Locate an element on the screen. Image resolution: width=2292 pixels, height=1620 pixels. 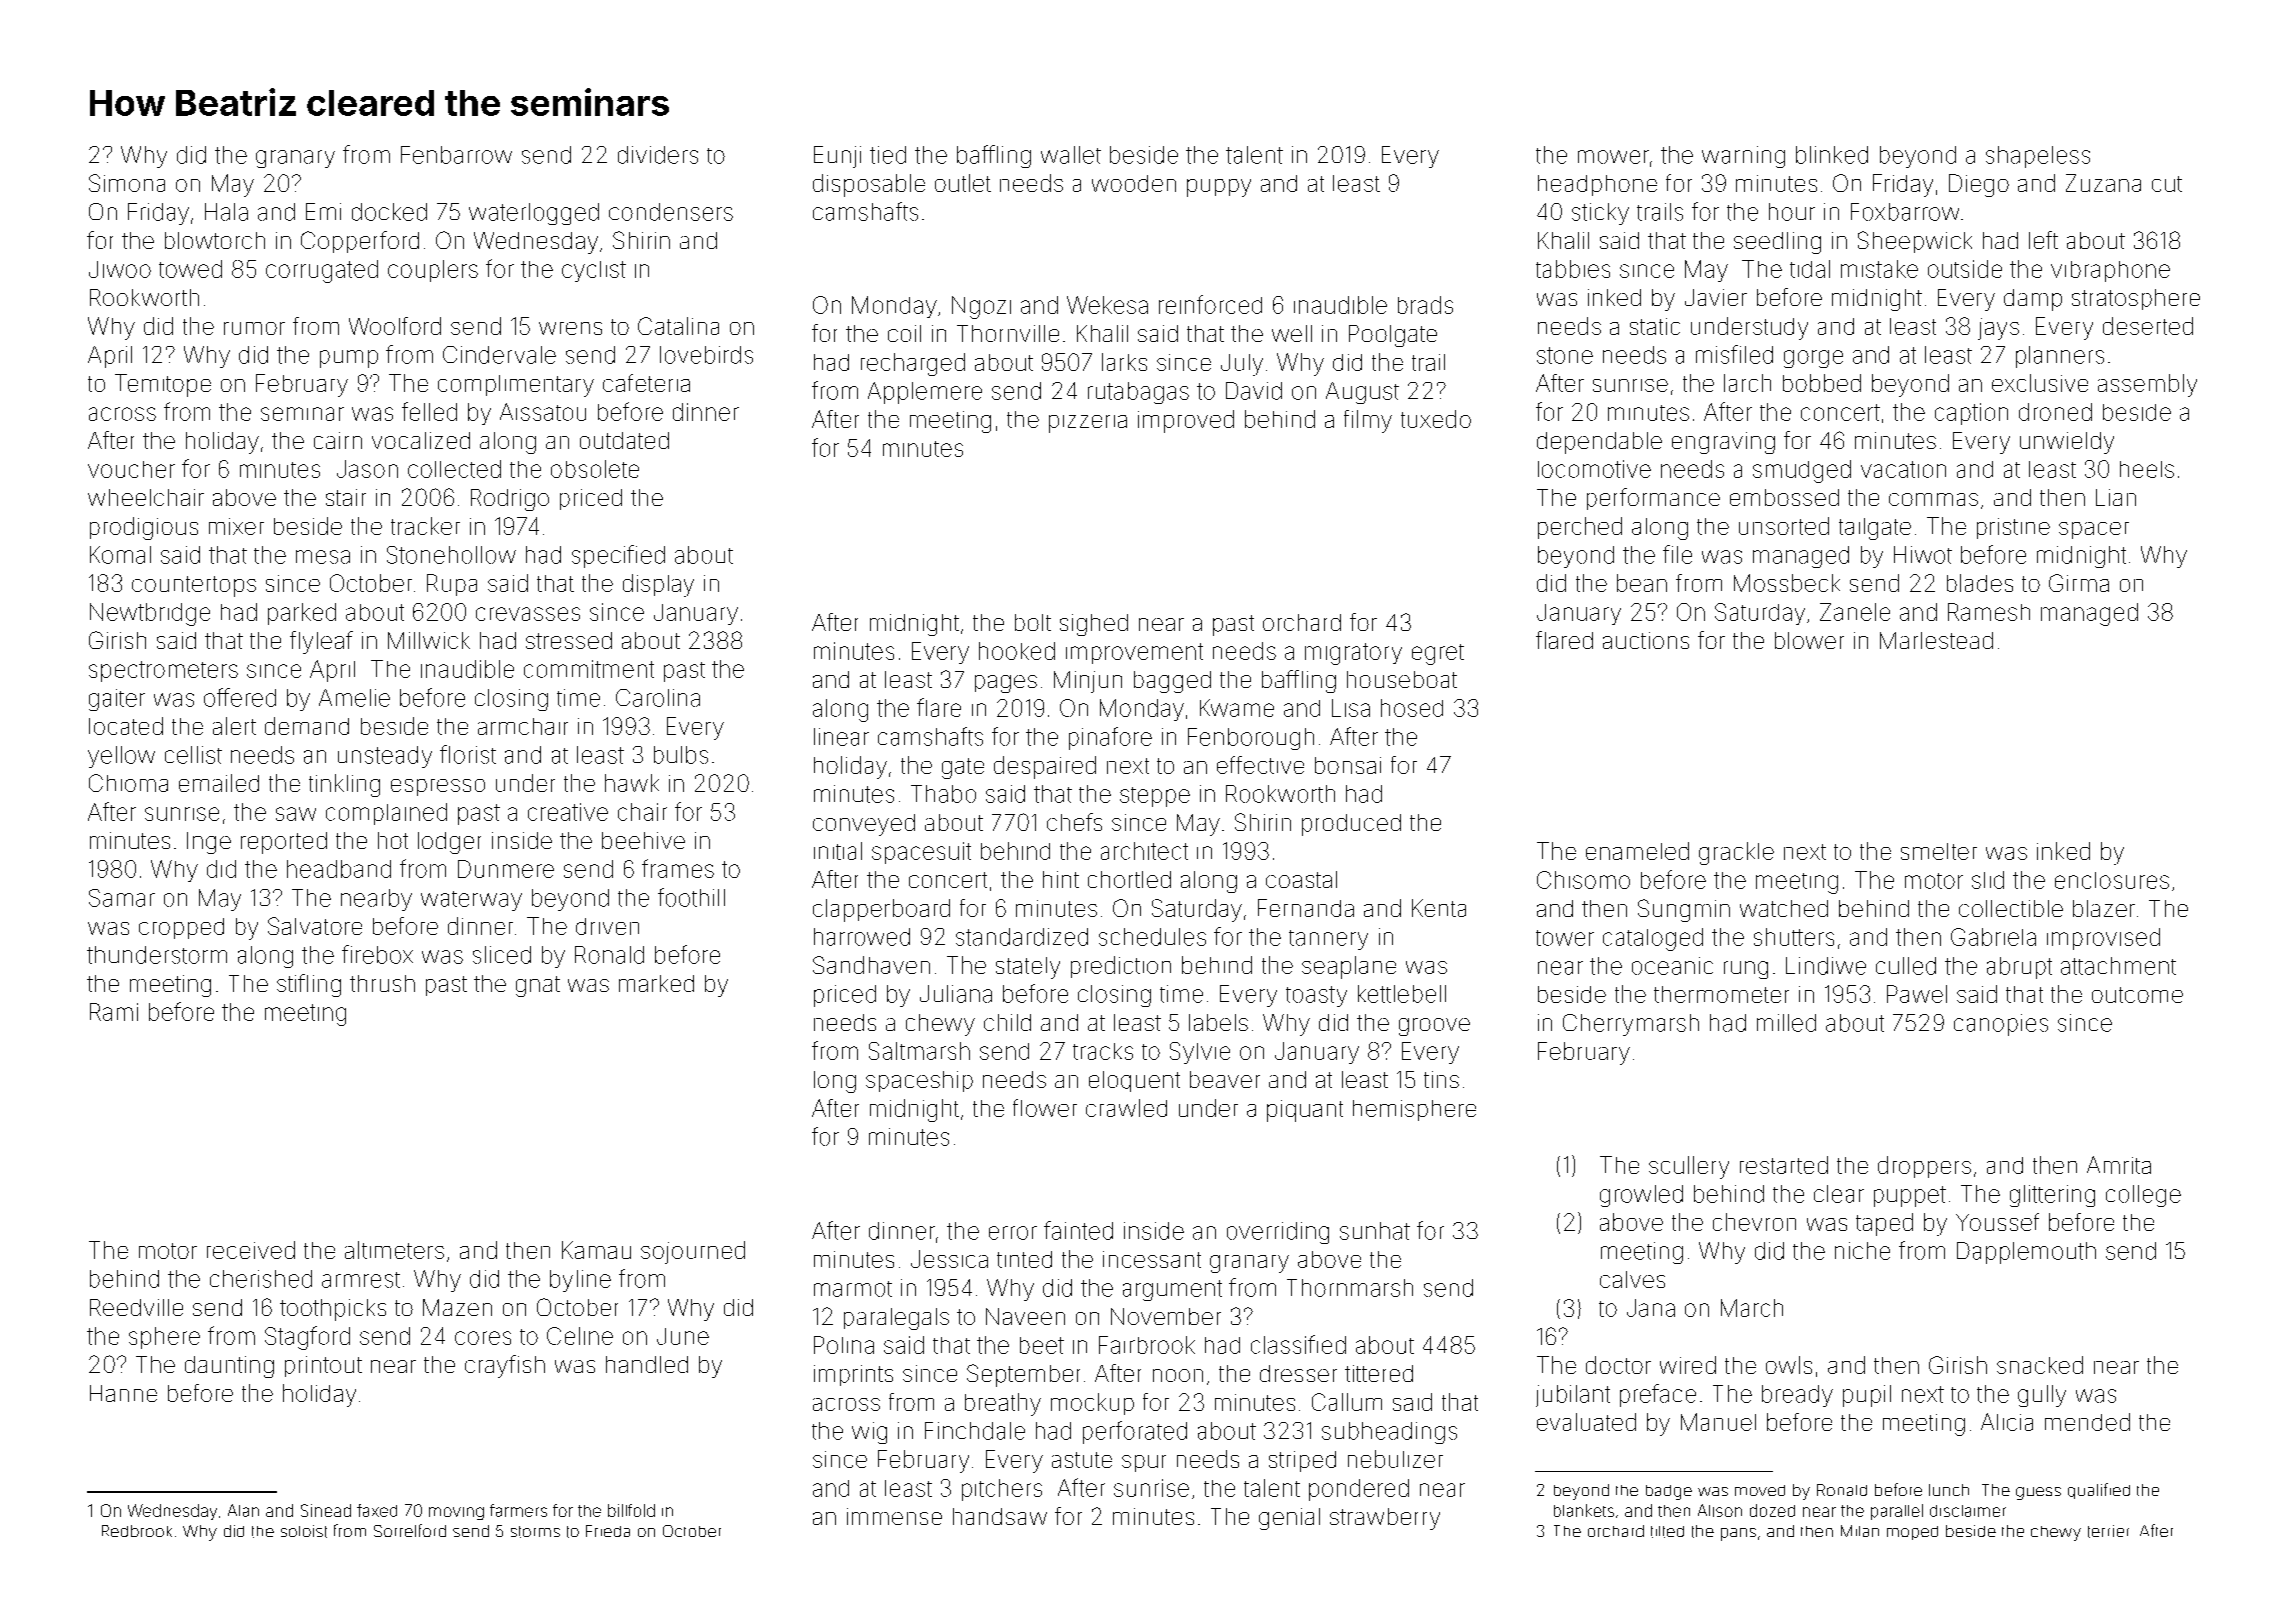
emailed is located at coordinates (219, 783).
